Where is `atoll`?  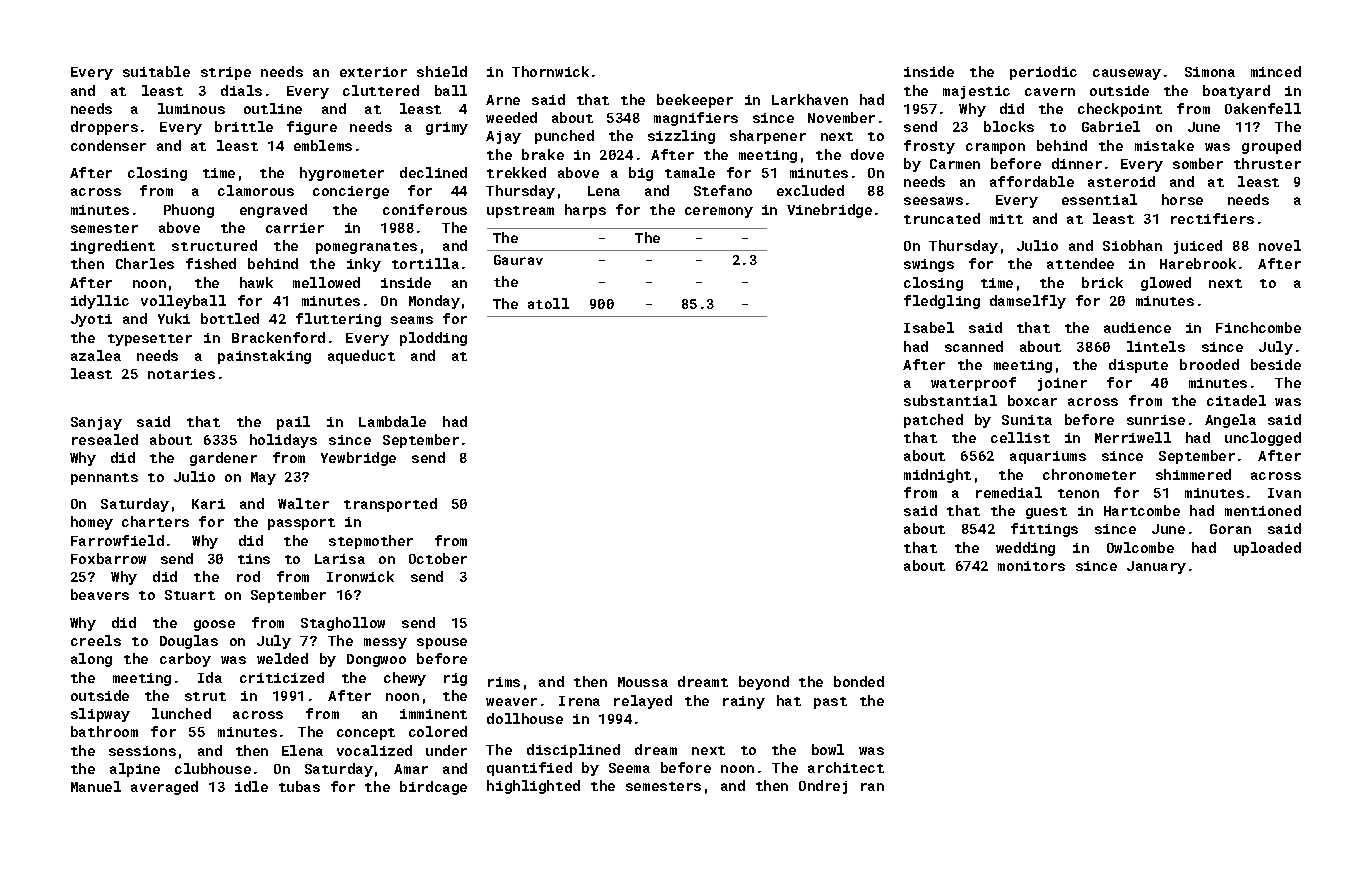
atoll is located at coordinates (548, 303).
